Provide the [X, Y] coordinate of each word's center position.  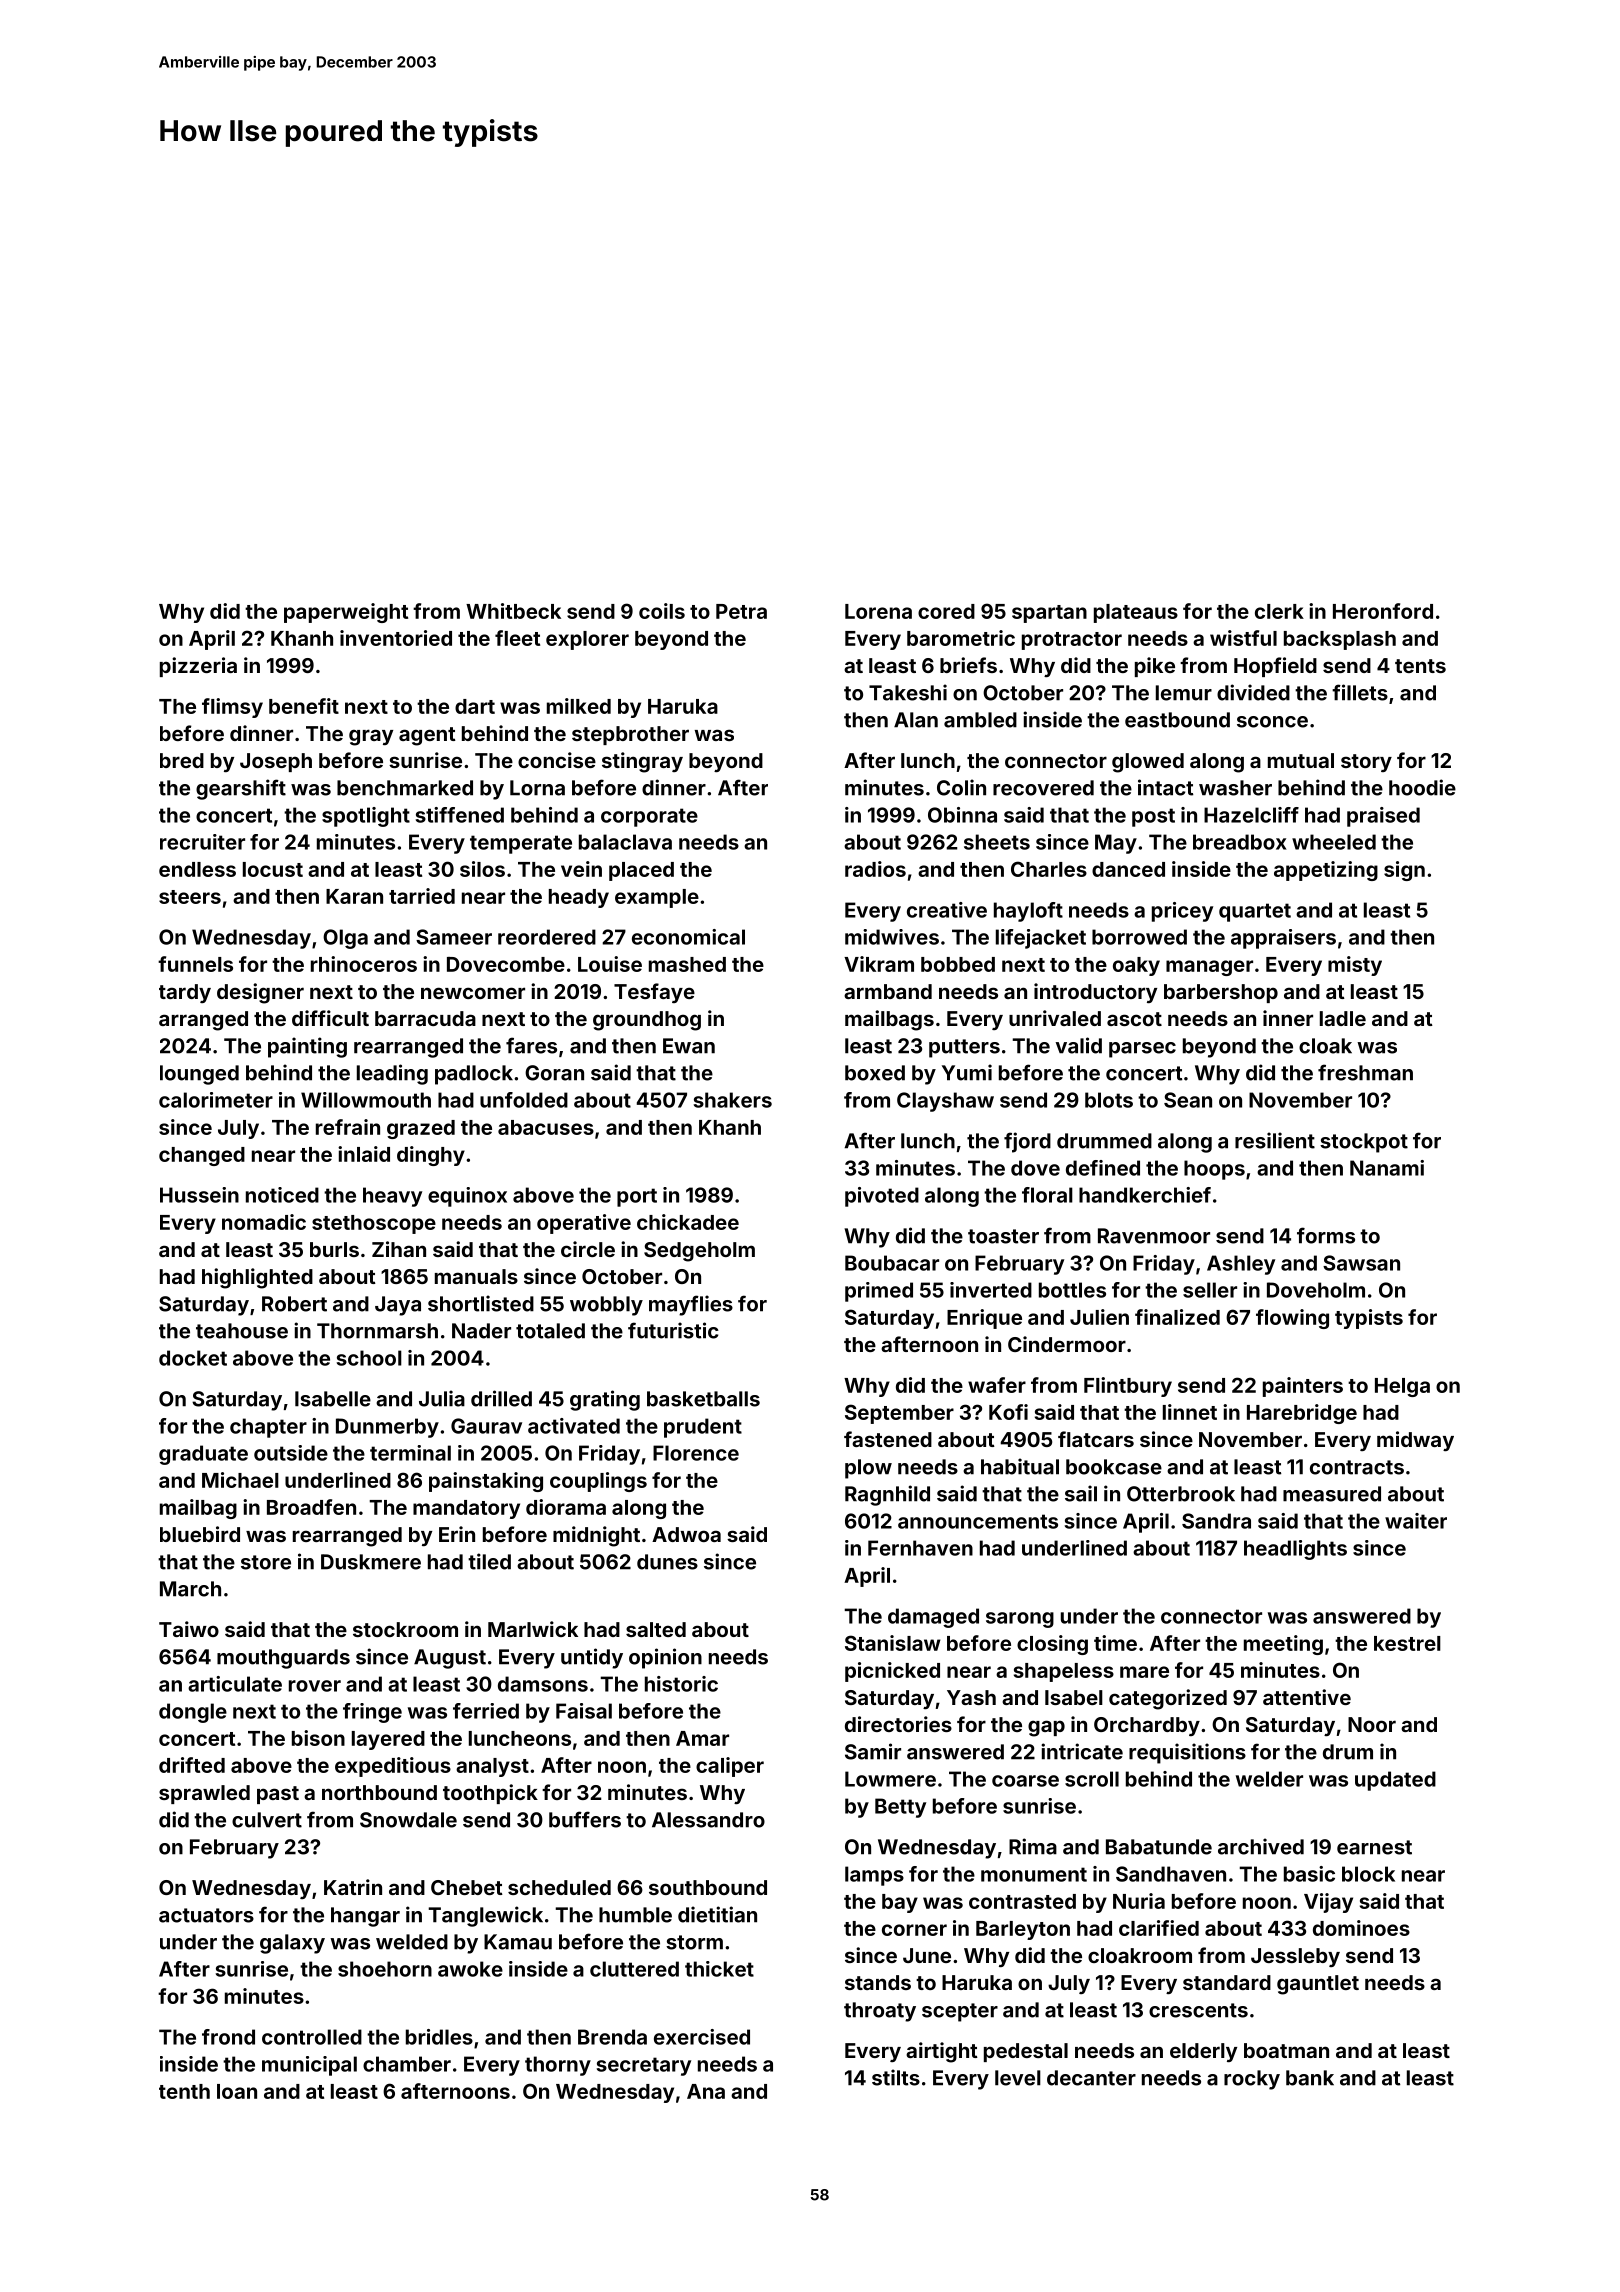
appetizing [1326, 871]
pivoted [882, 1197]
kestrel [1407, 1643]
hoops [1214, 1170]
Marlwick [533, 1629]
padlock [474, 1075]
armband [888, 991]
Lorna [537, 788]
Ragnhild [887, 1495]
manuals [476, 1276]
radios [875, 869]
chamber [407, 2064]
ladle [1343, 1018]
